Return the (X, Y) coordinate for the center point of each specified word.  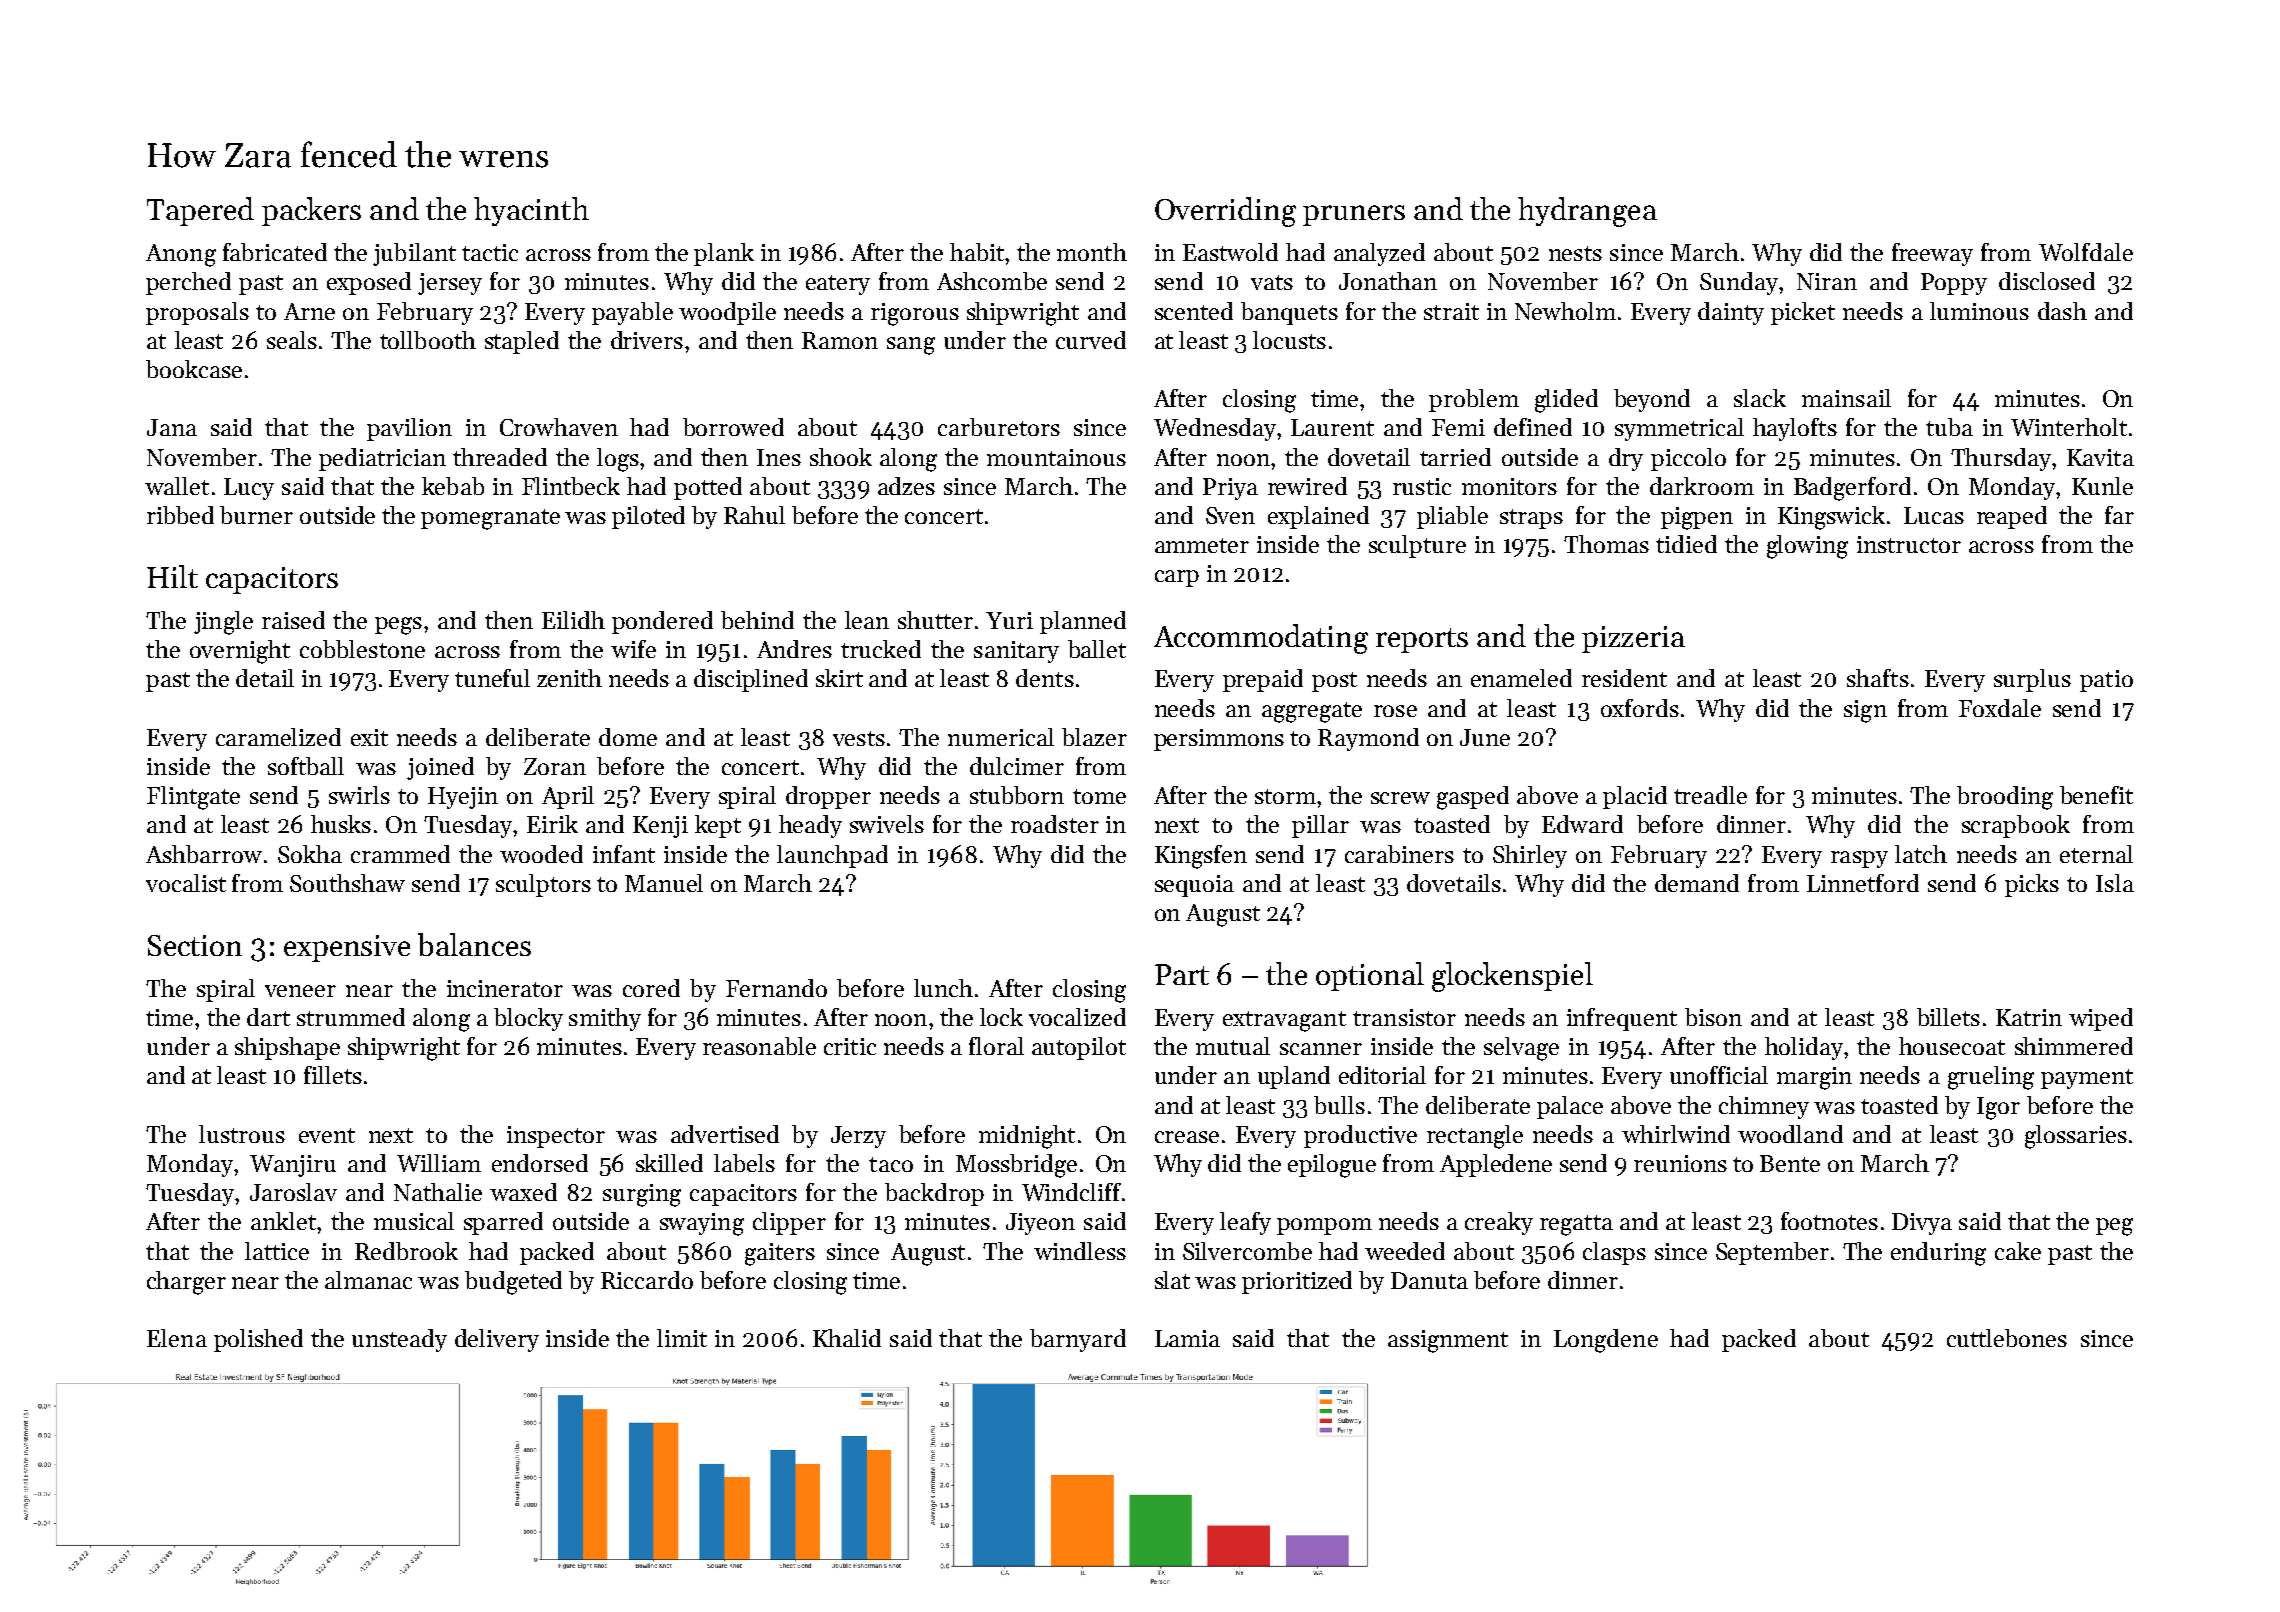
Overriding (1225, 212)
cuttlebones (2007, 1338)
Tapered (200, 211)
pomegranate (490, 519)
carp (1177, 578)
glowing (1807, 547)
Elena (177, 1338)
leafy (1245, 1223)
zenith (569, 678)
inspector (556, 1137)
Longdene (1606, 1341)
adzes (906, 486)
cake (2018, 1251)
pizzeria (1633, 639)
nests (1575, 253)
